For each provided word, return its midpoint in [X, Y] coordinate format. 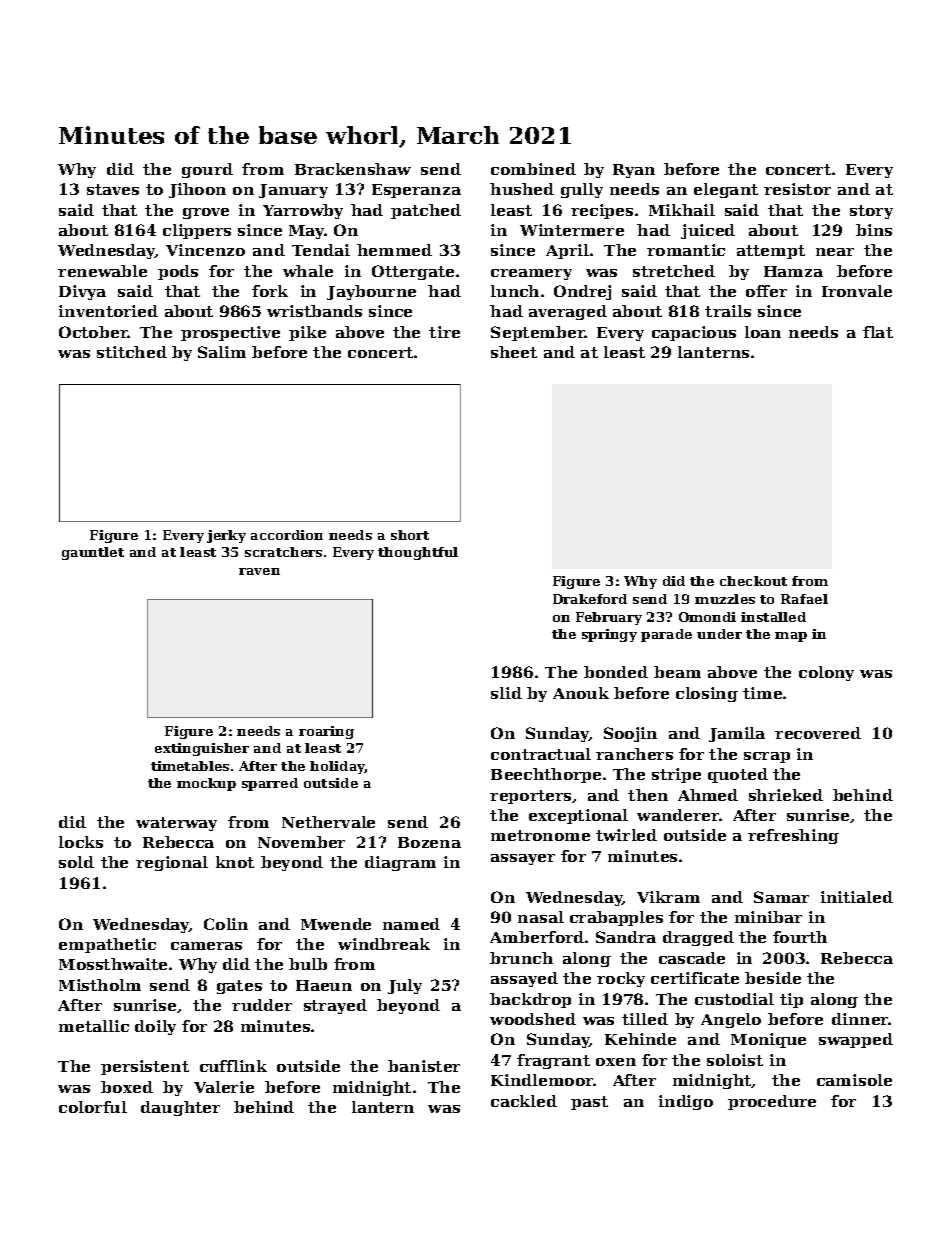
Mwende [336, 924]
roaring [326, 732]
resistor [797, 189]
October [93, 332]
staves [113, 189]
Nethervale [328, 822]
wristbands [314, 311]
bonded [616, 672]
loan [763, 332]
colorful [93, 1107]
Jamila [737, 734]
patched [426, 211]
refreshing [793, 836]
